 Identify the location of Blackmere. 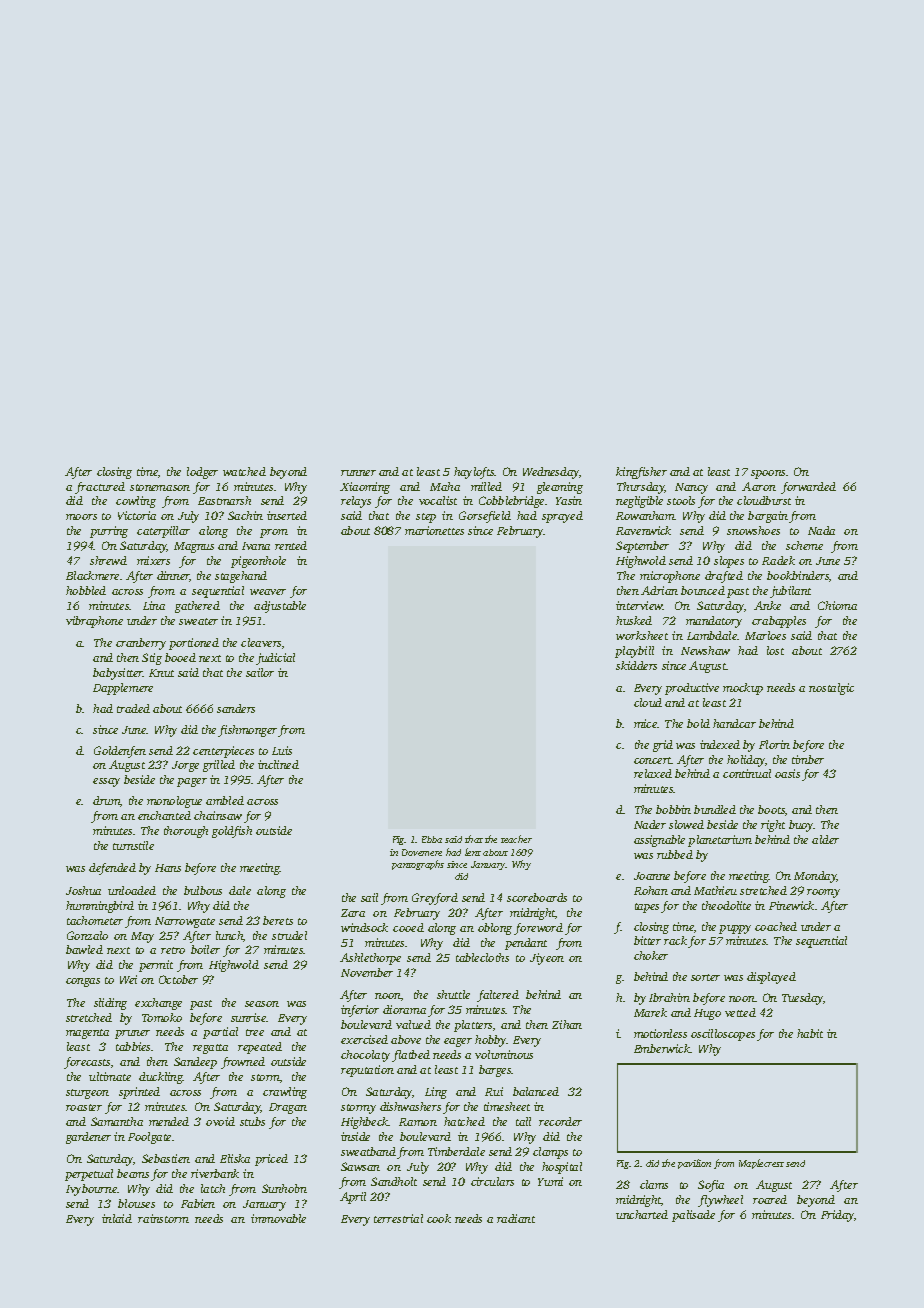
(92, 575).
